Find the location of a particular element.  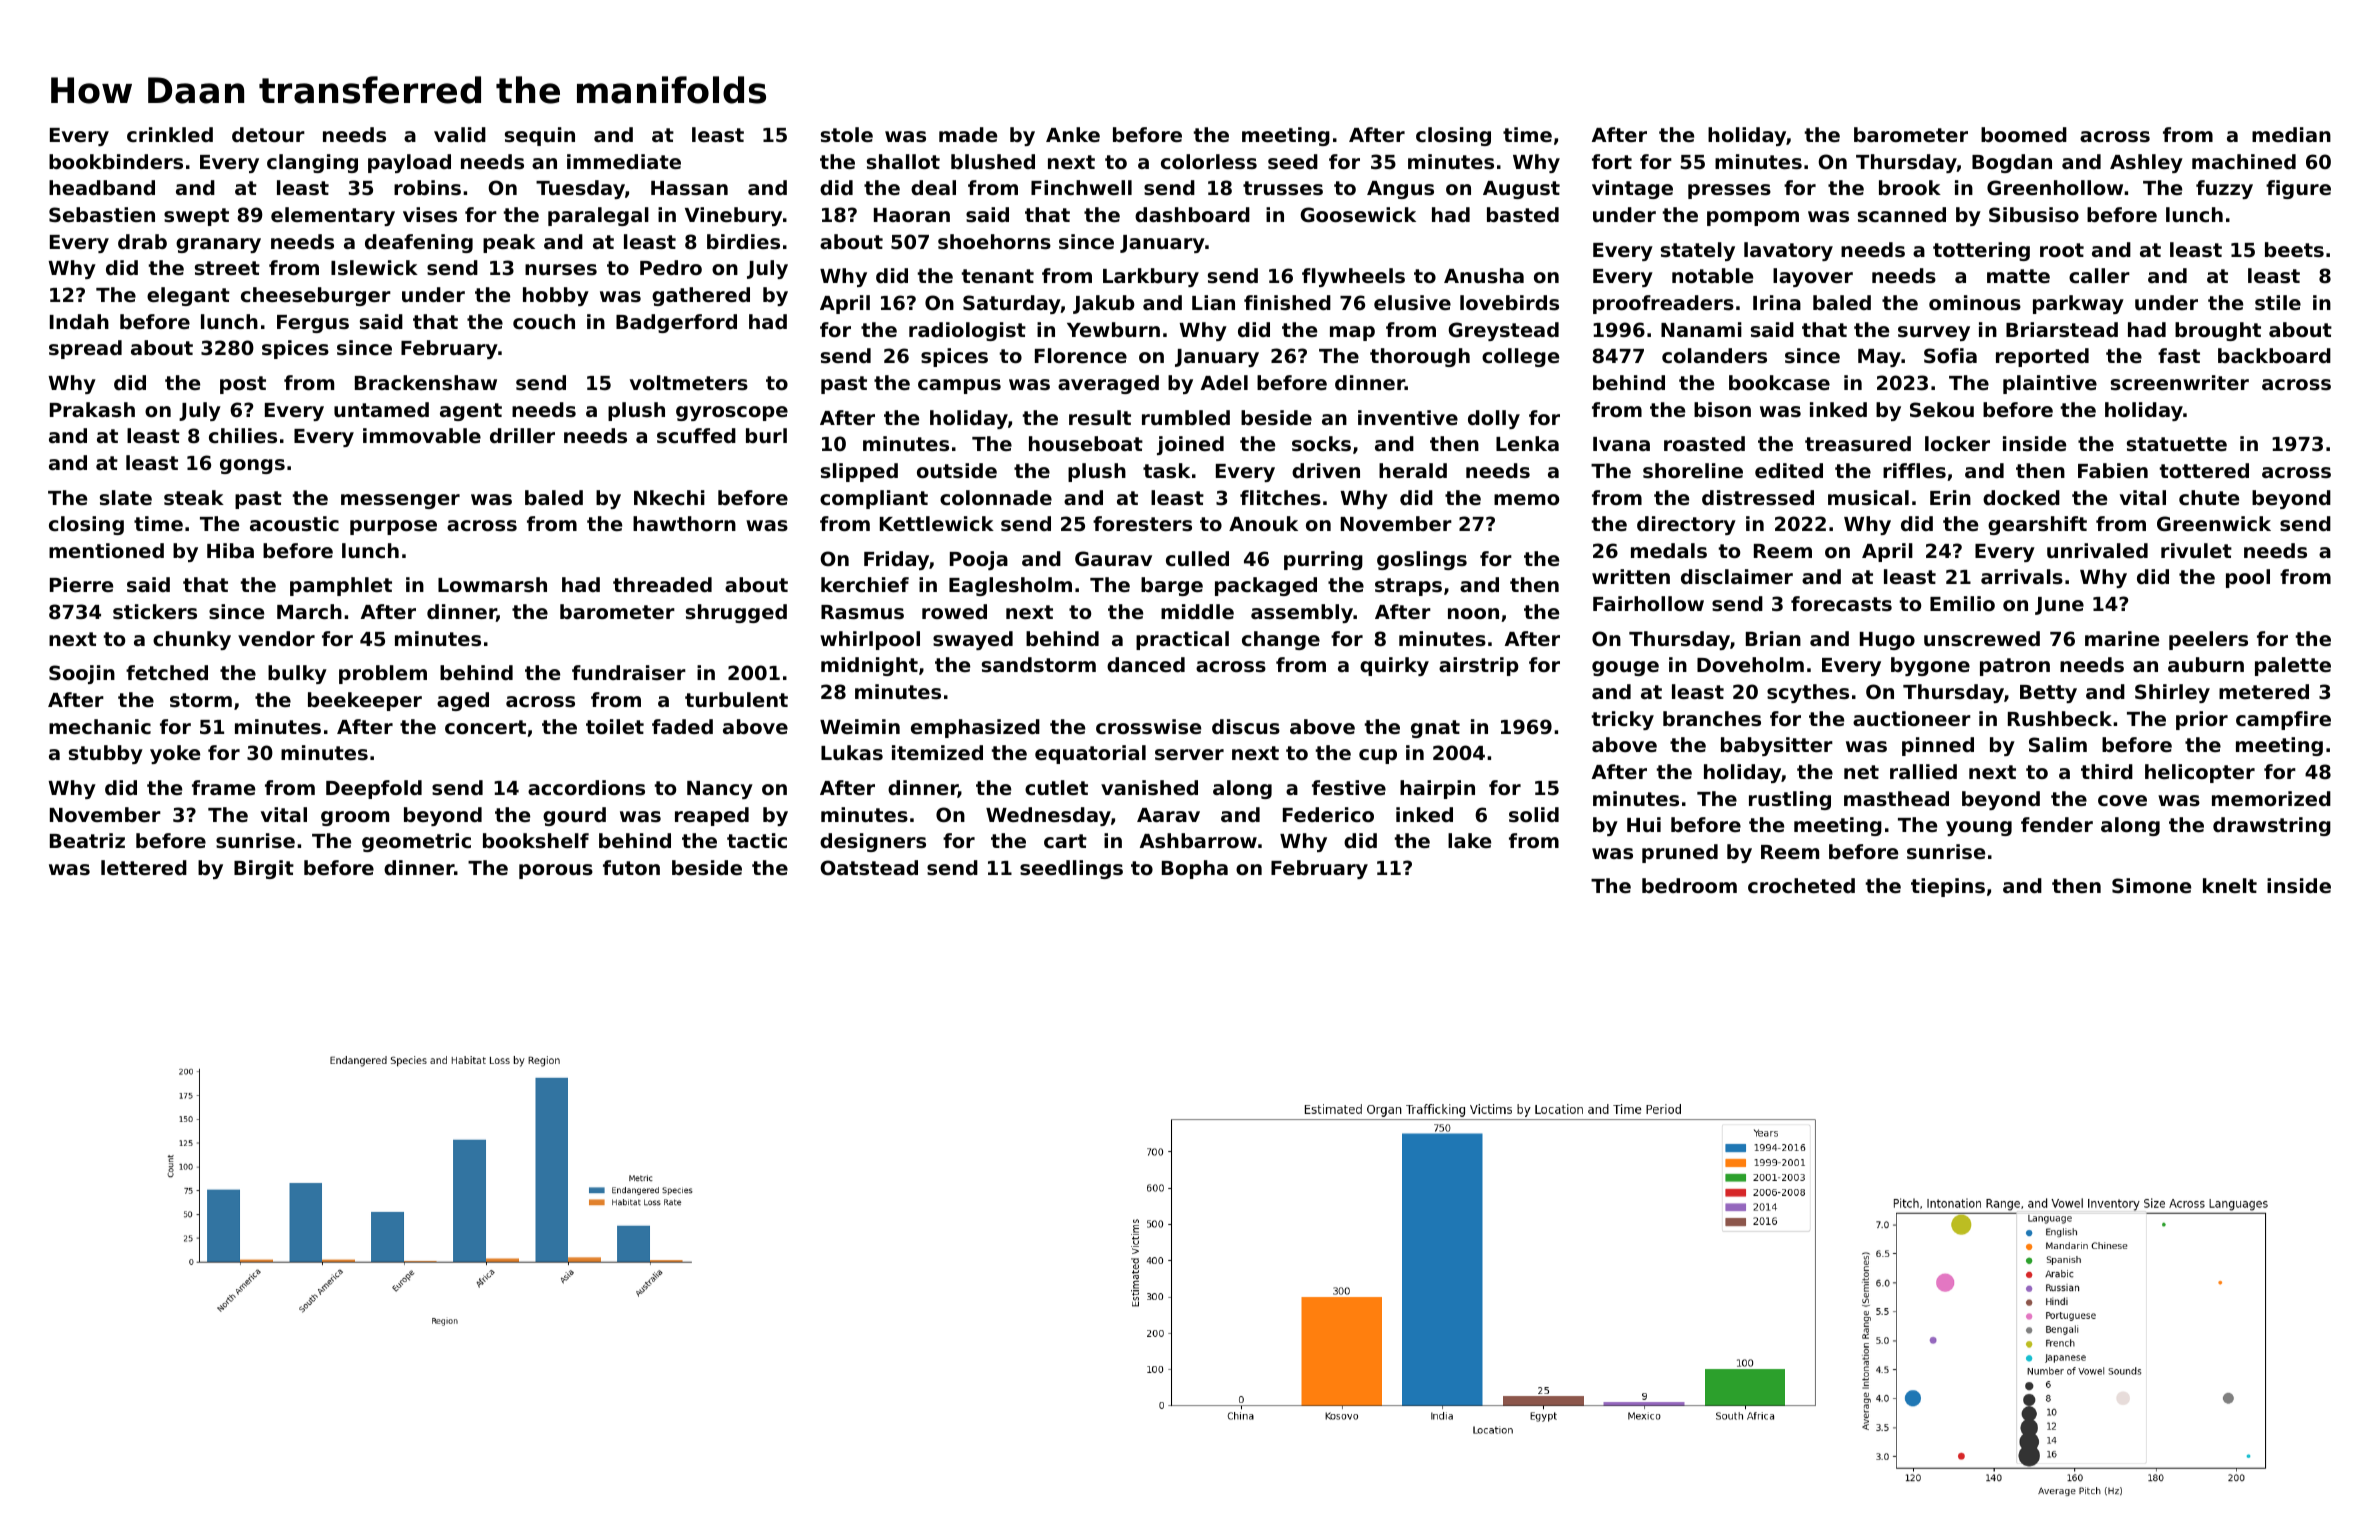

quirky is located at coordinates (1394, 666).
